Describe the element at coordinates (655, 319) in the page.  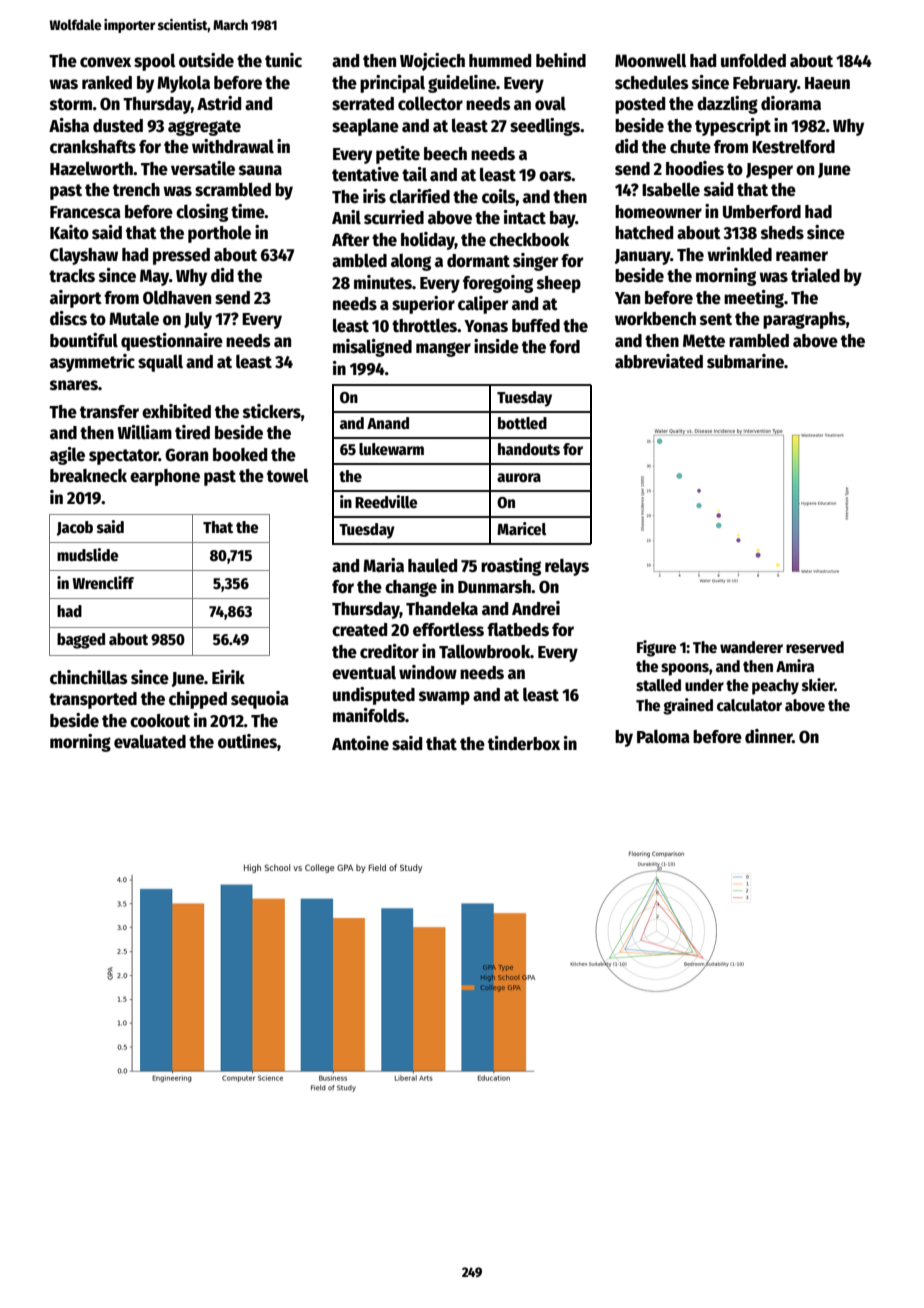
I see `workbench` at that location.
